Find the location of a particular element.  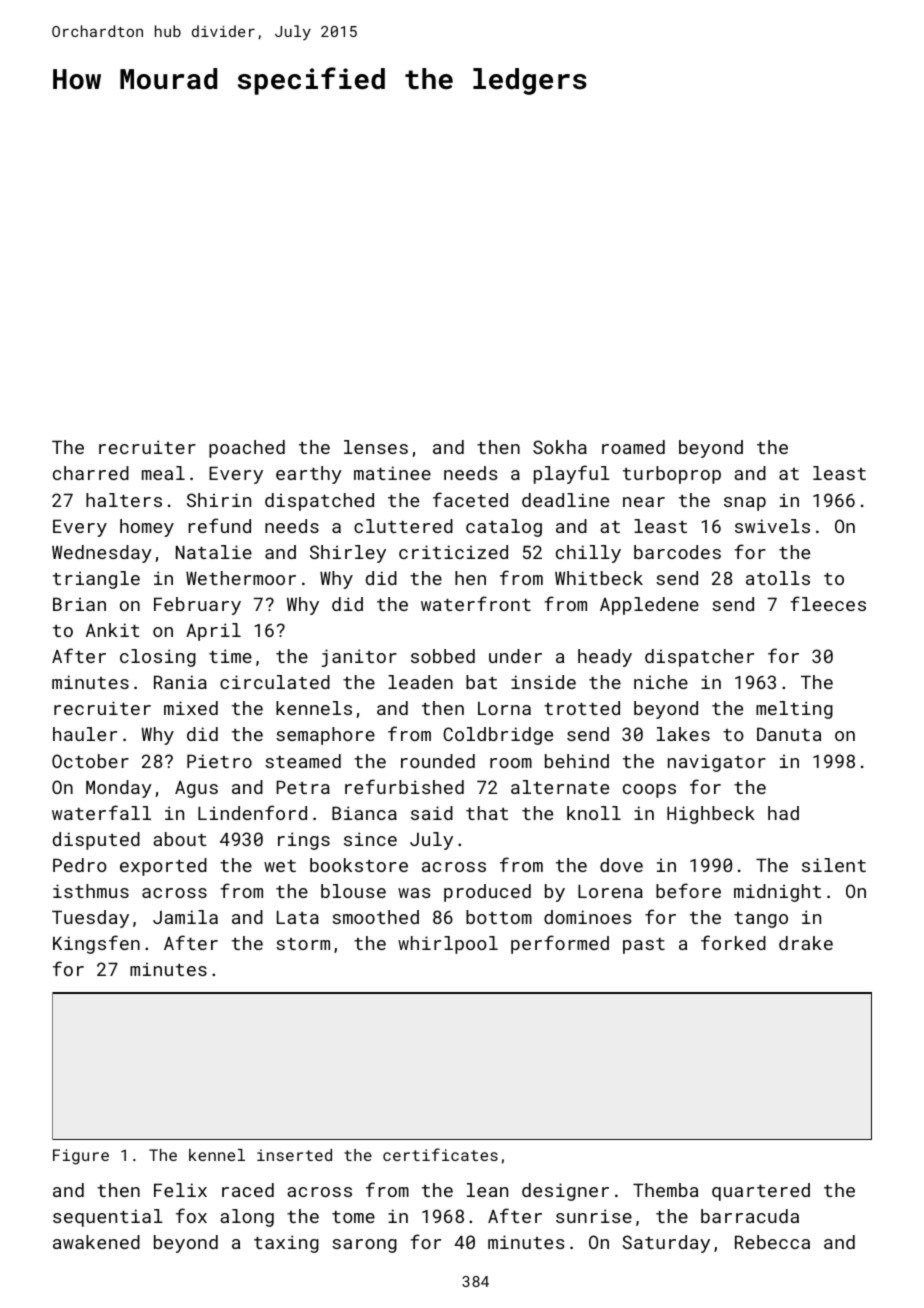

certificates is located at coordinates (440, 1154).
